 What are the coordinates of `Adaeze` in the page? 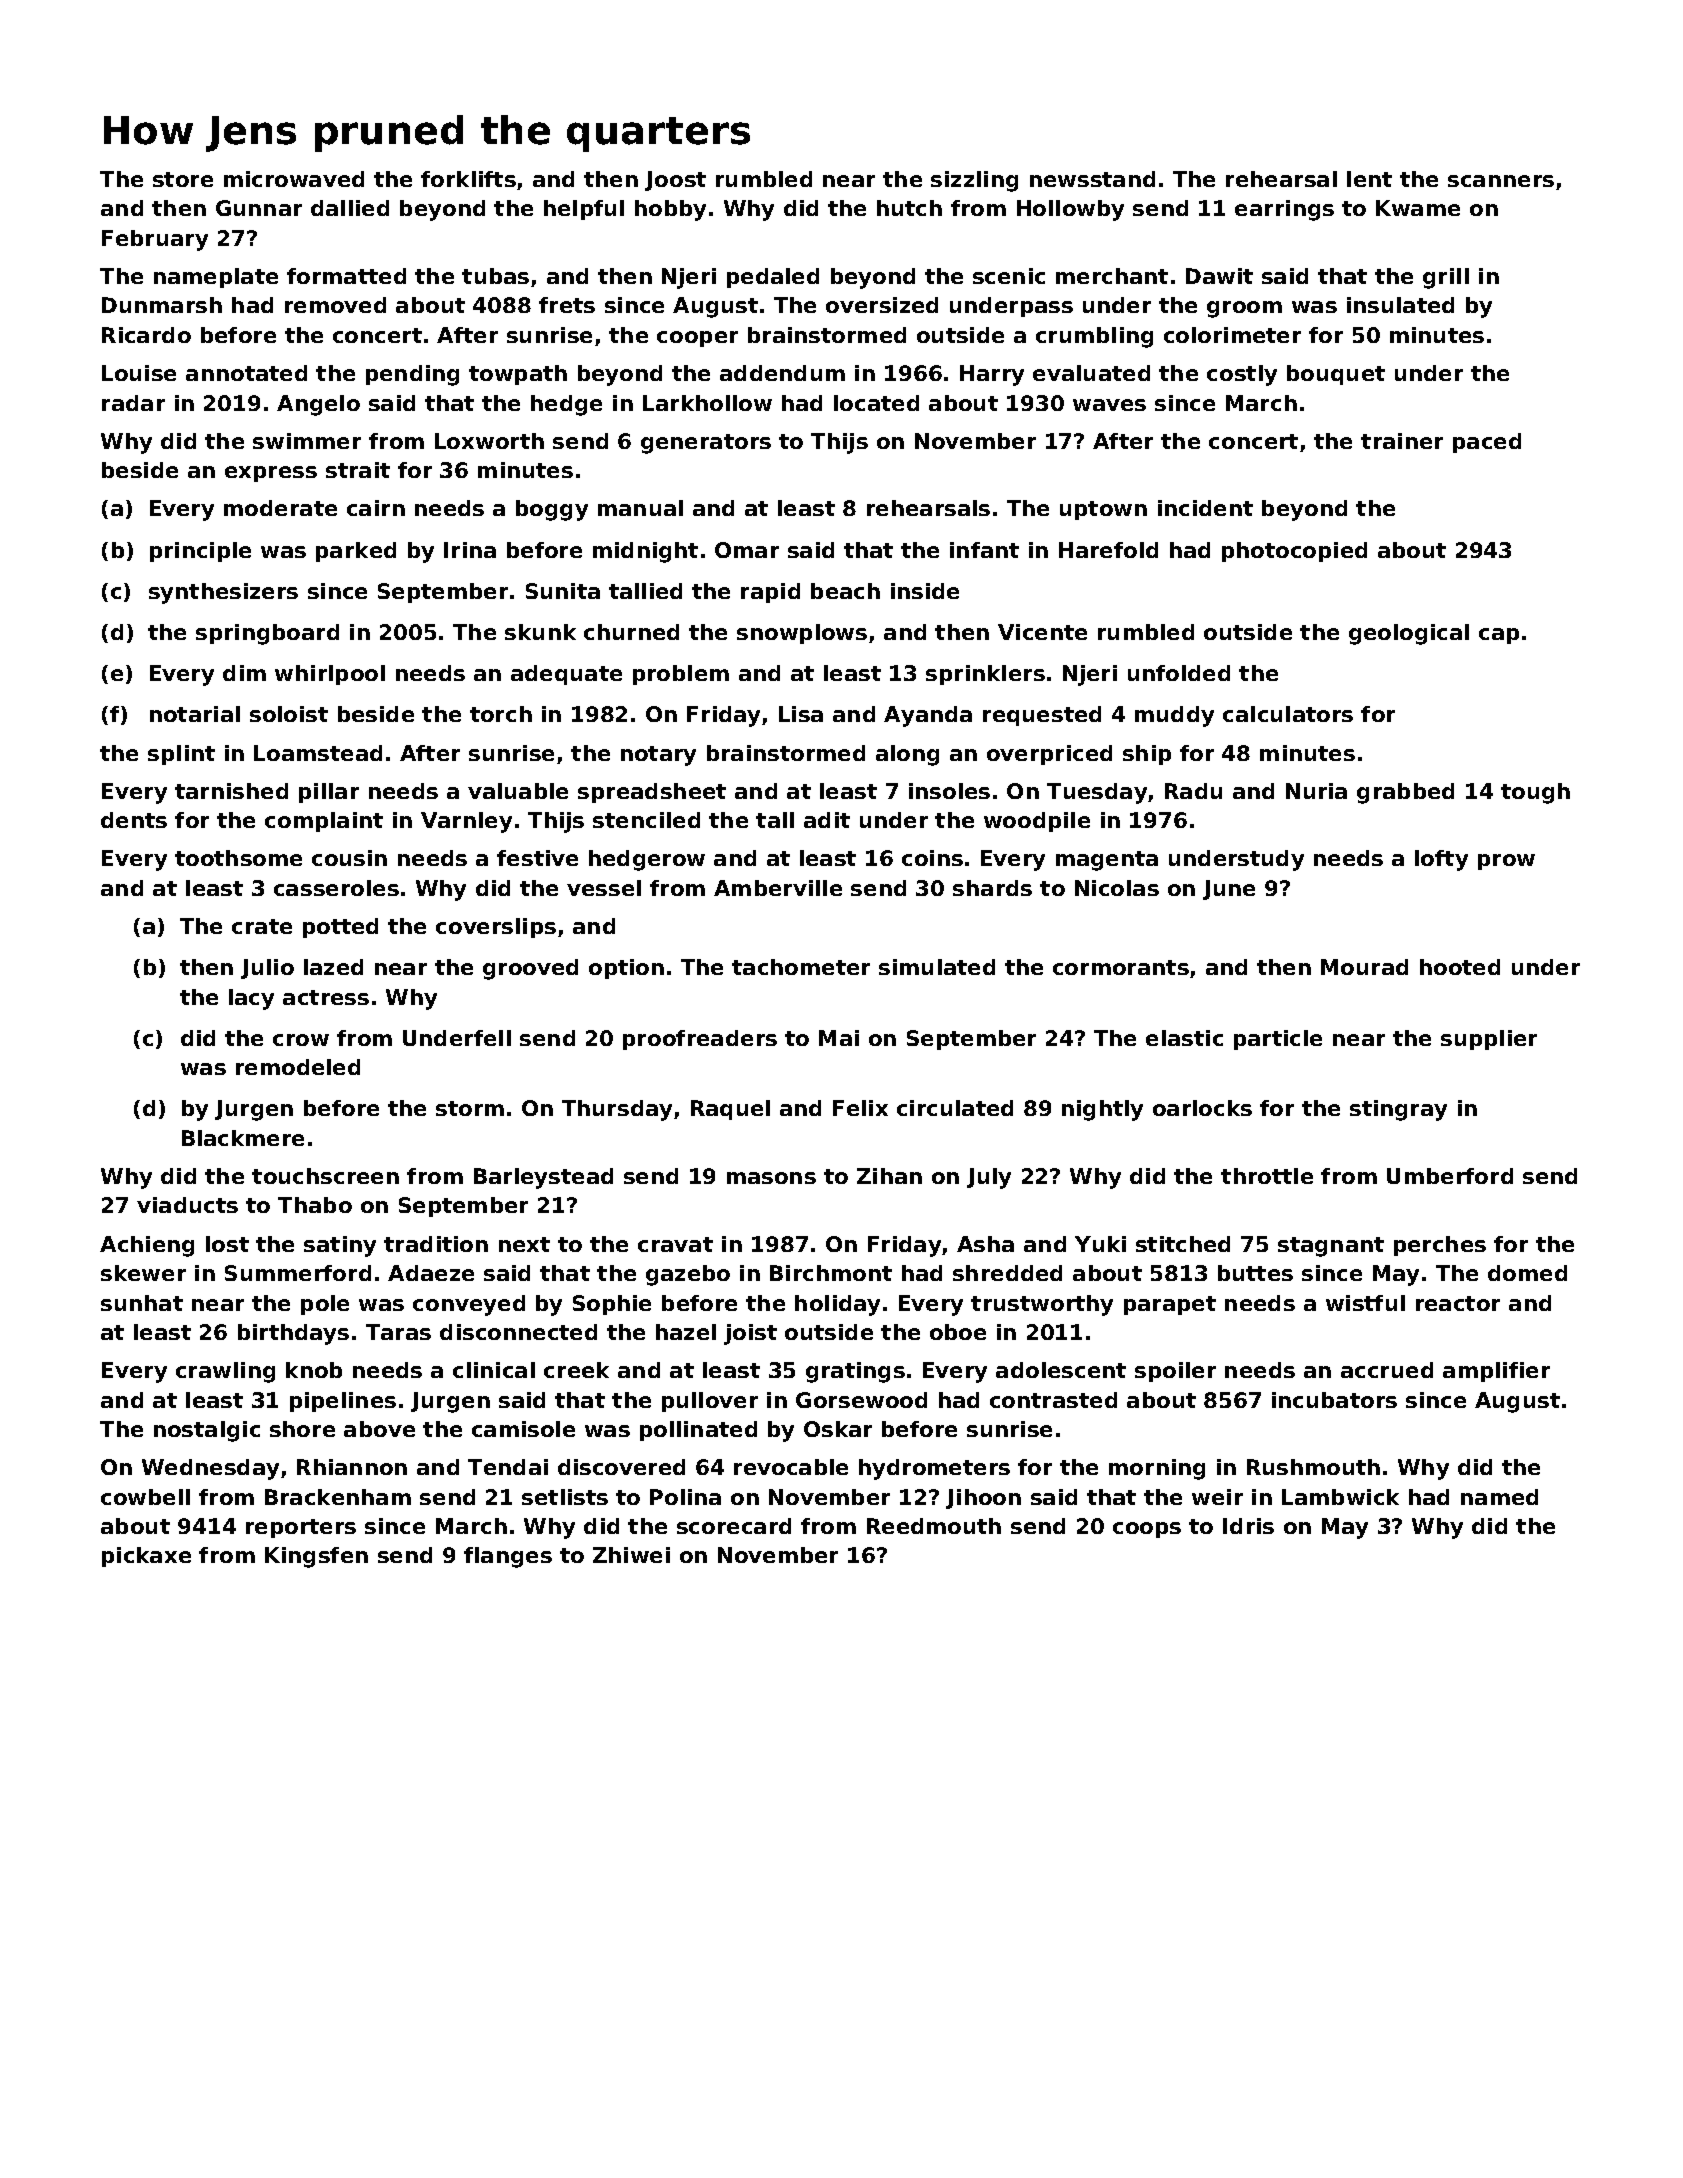 It's located at (431, 1273).
